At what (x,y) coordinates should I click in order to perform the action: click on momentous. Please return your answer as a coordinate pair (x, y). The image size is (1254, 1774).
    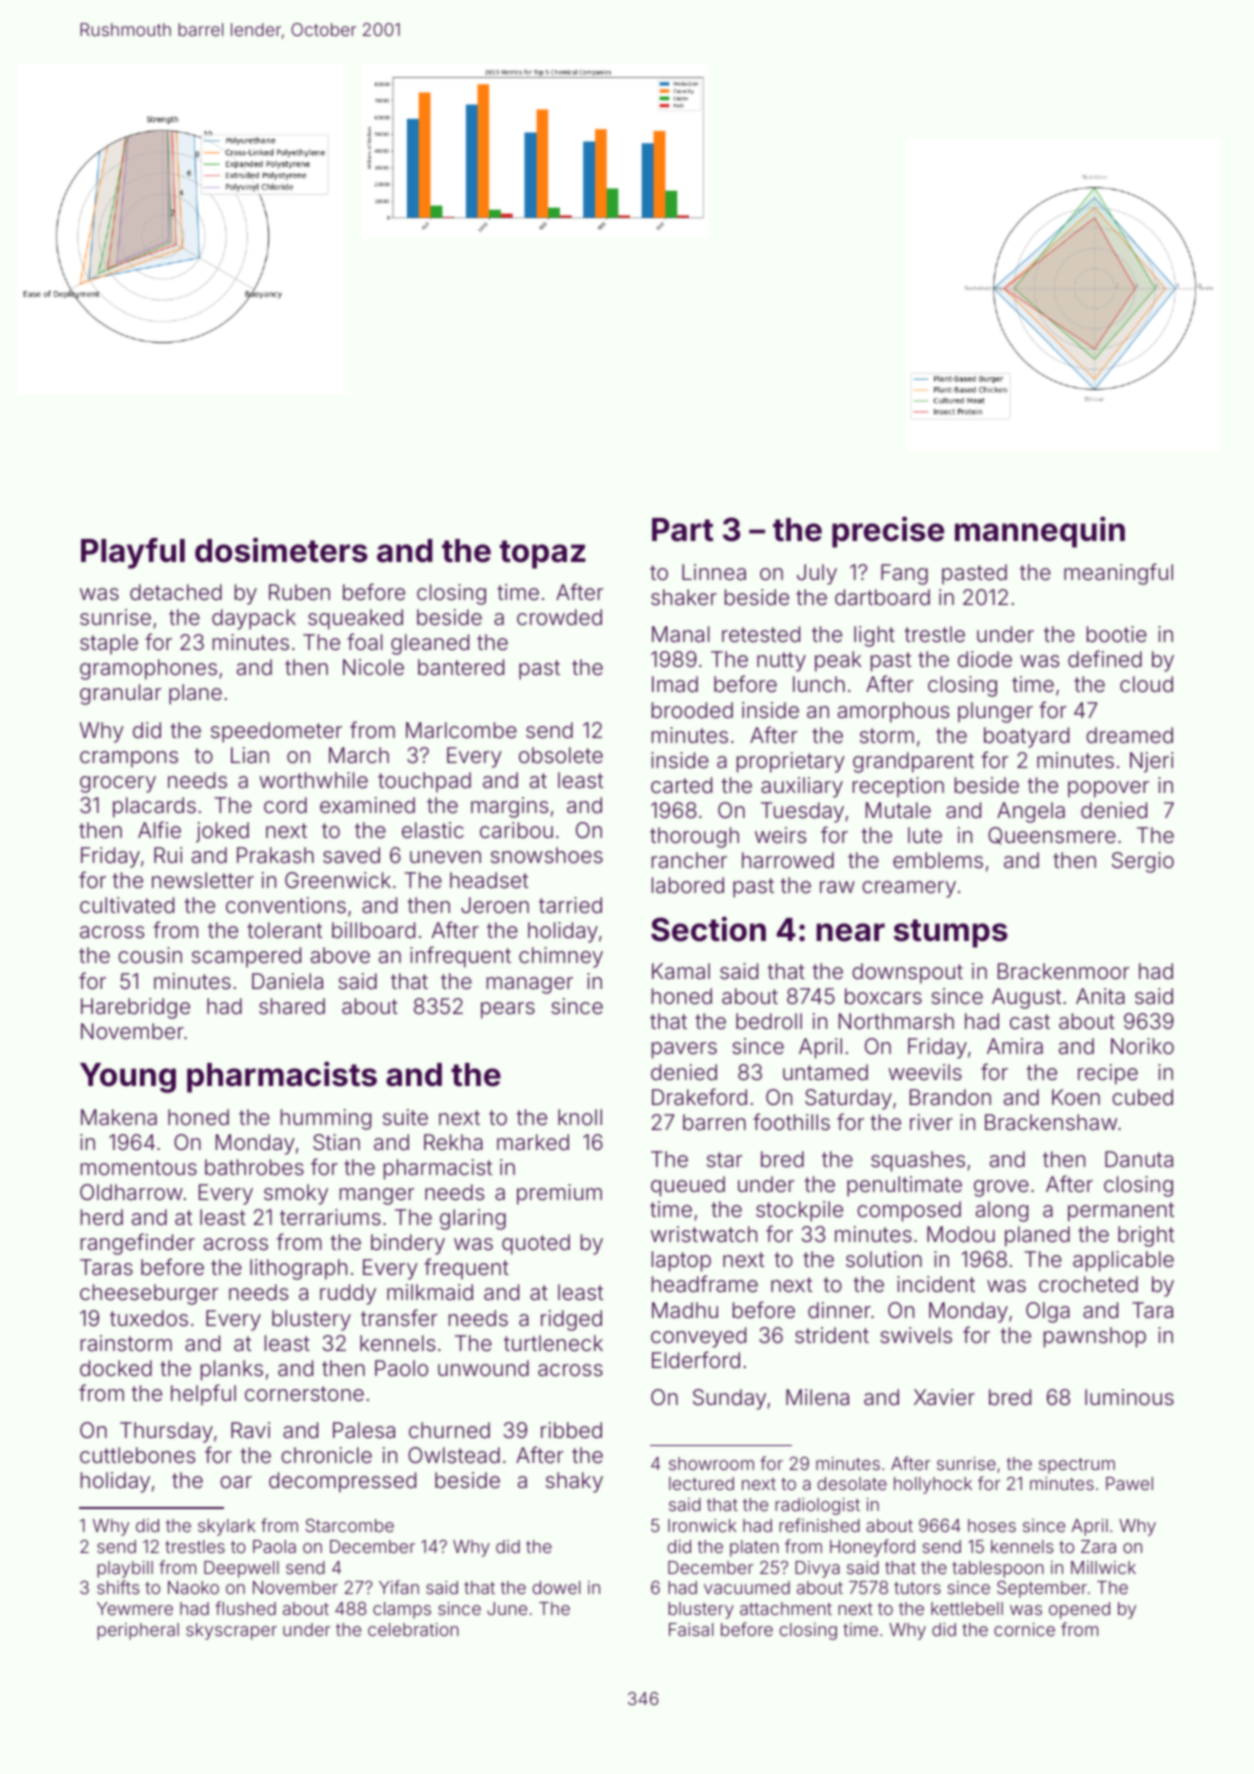
    Looking at the image, I should click on (139, 1168).
